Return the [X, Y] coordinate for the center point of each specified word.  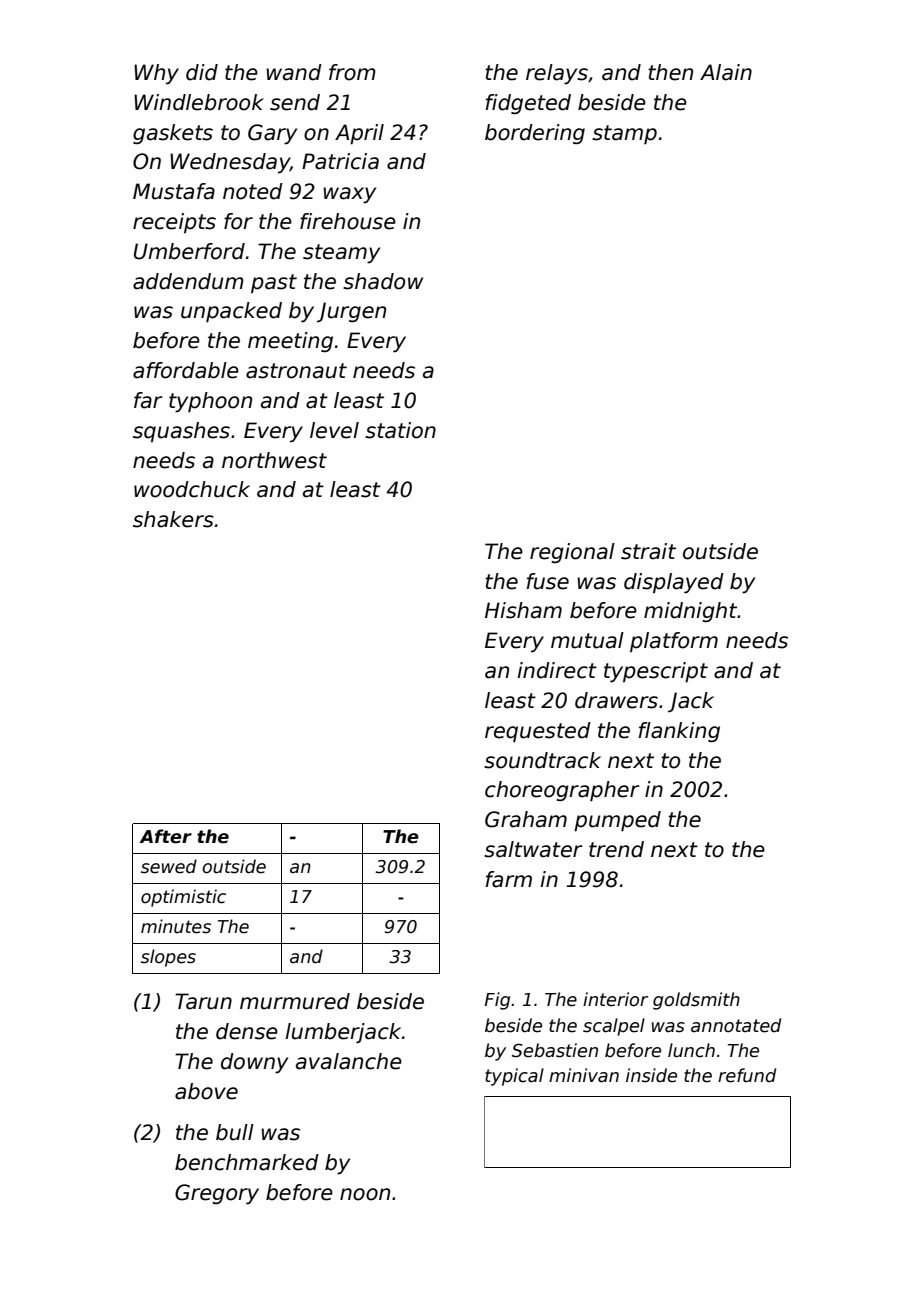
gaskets [173, 134]
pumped [617, 821]
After [165, 836]
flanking [679, 732]
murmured [295, 1001]
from [352, 72]
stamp [624, 135]
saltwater [533, 849]
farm [509, 879]
